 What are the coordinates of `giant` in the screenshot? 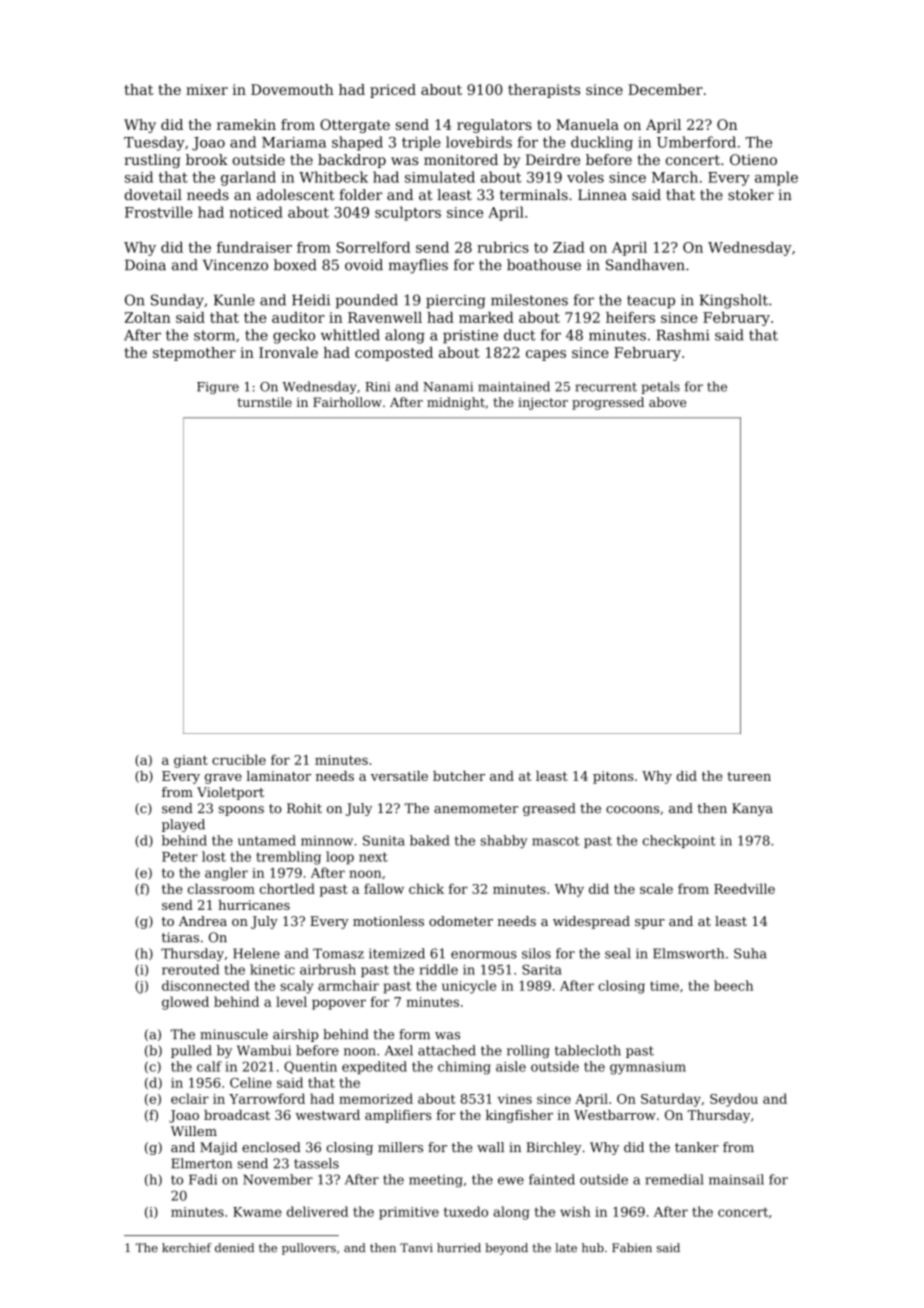 It's located at (191, 761).
